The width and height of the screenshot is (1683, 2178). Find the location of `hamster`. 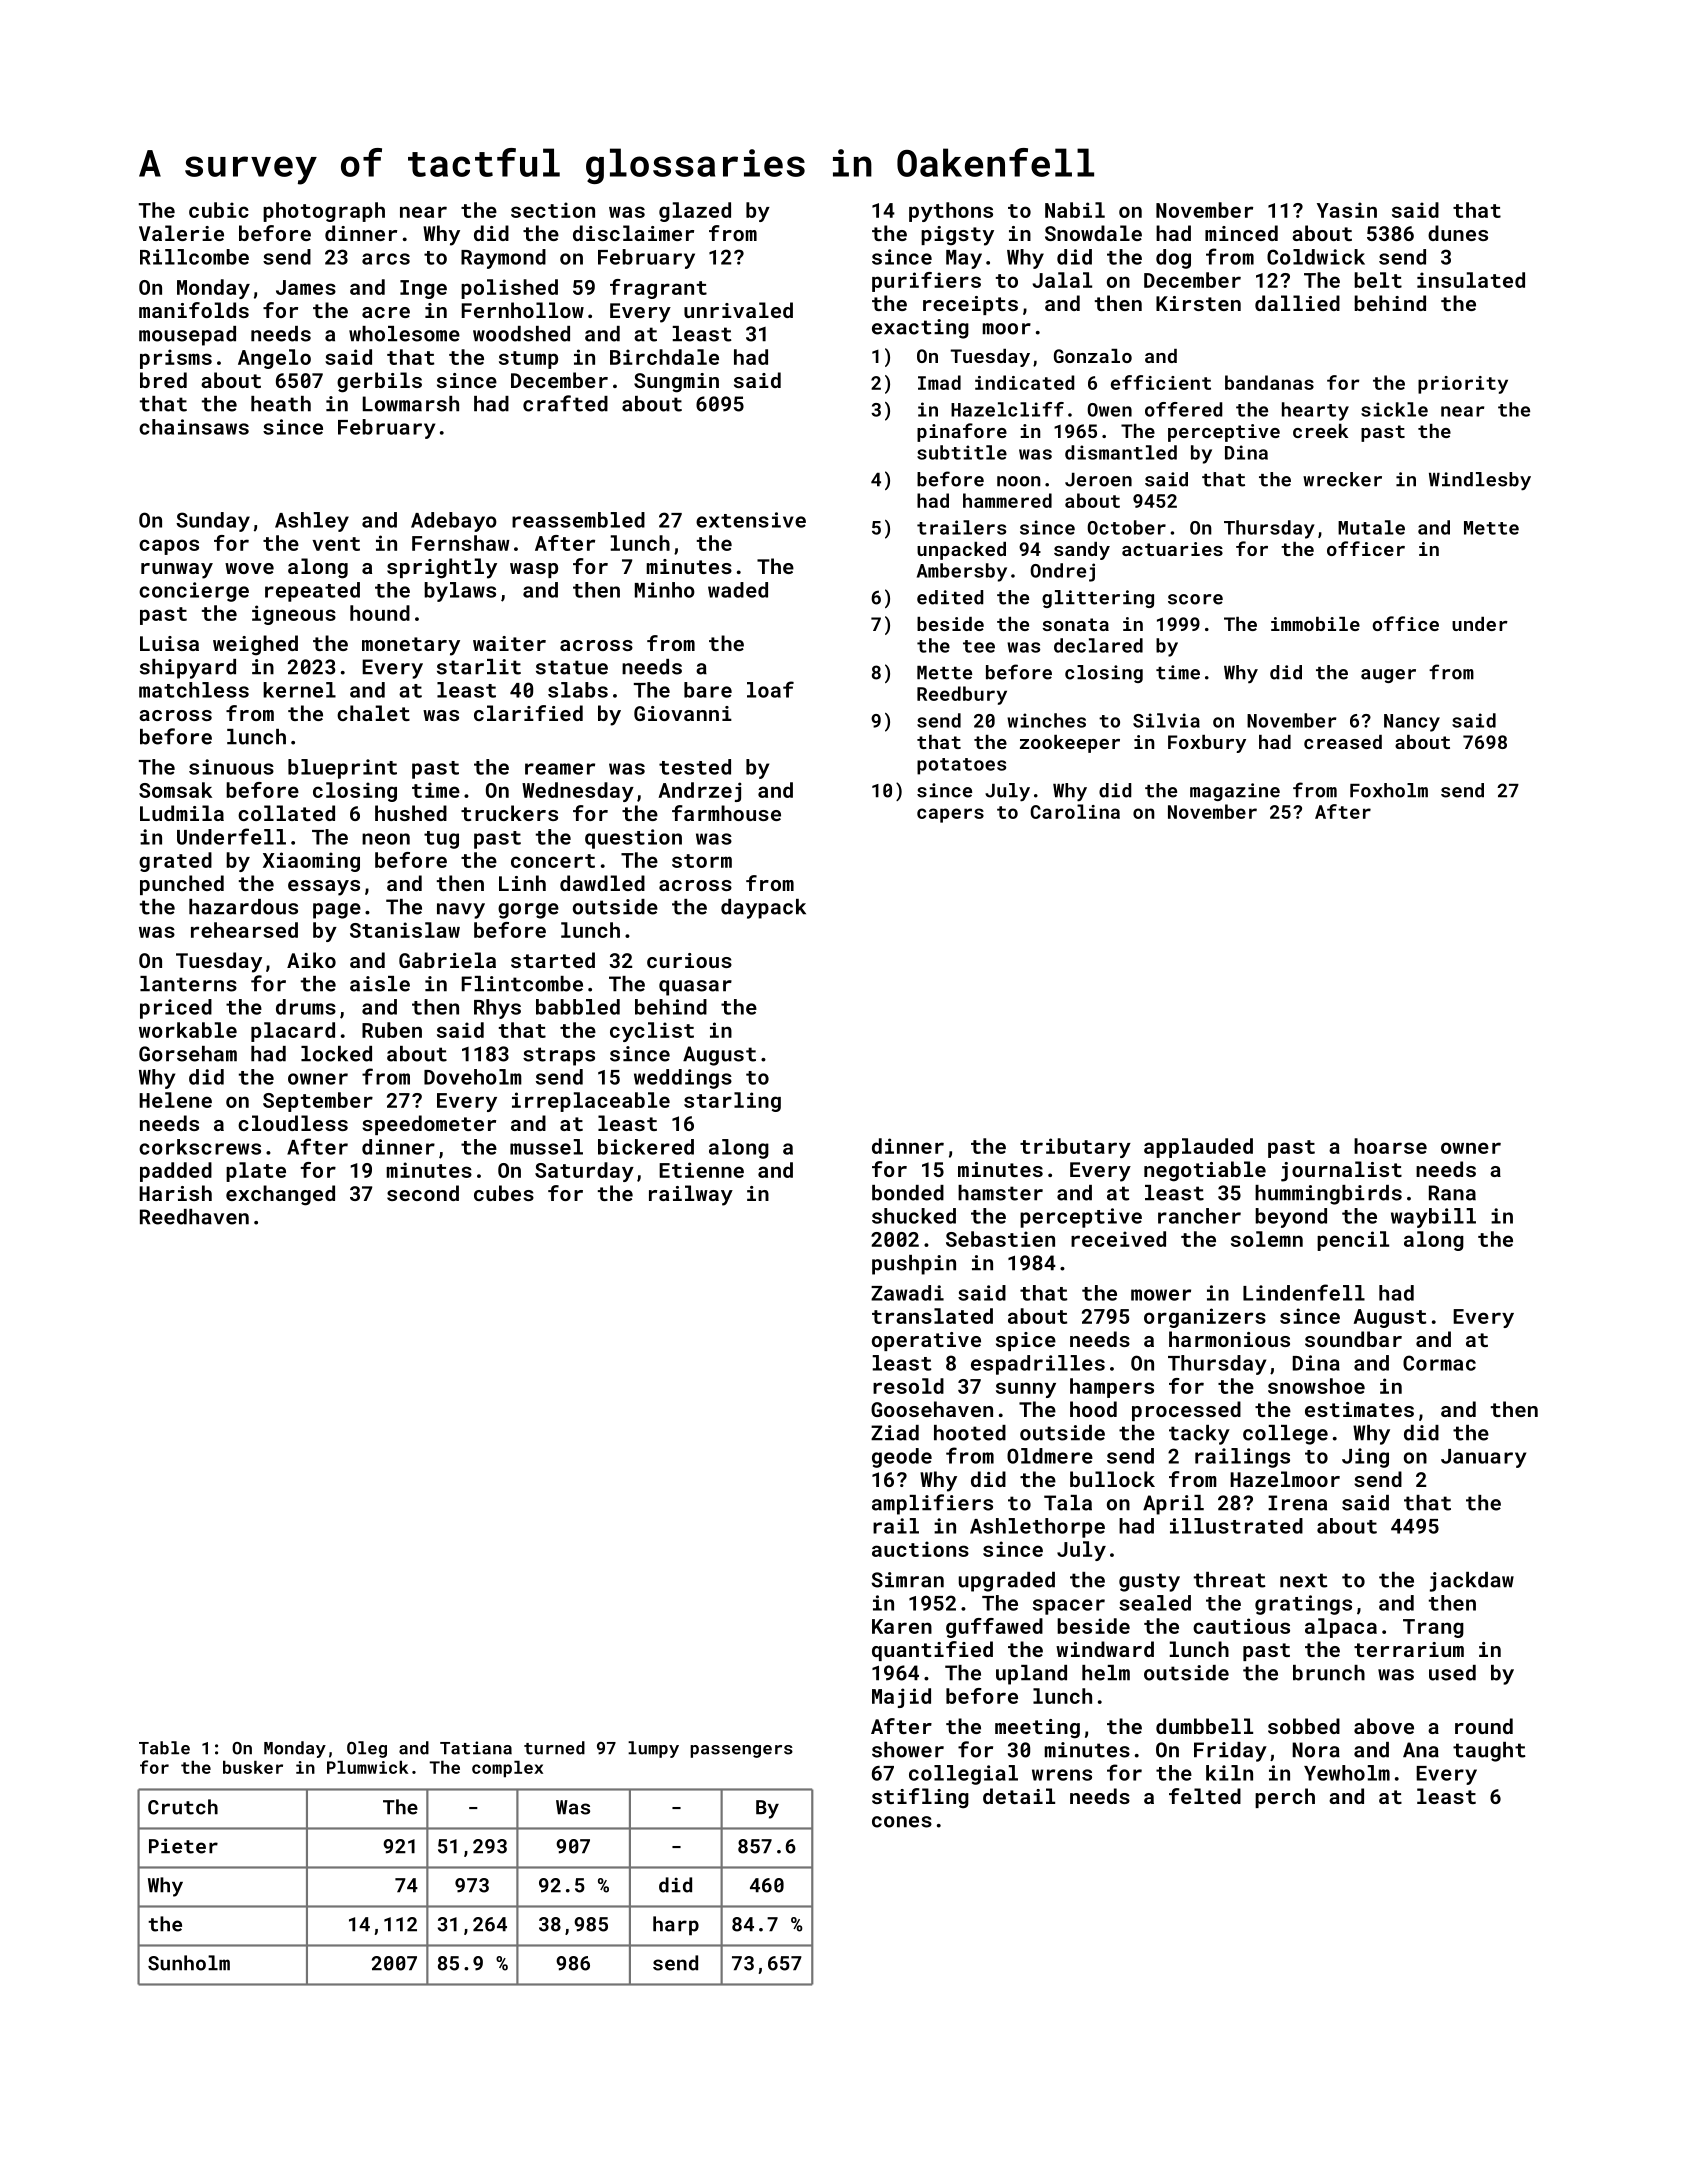

hamster is located at coordinates (1000, 1193).
